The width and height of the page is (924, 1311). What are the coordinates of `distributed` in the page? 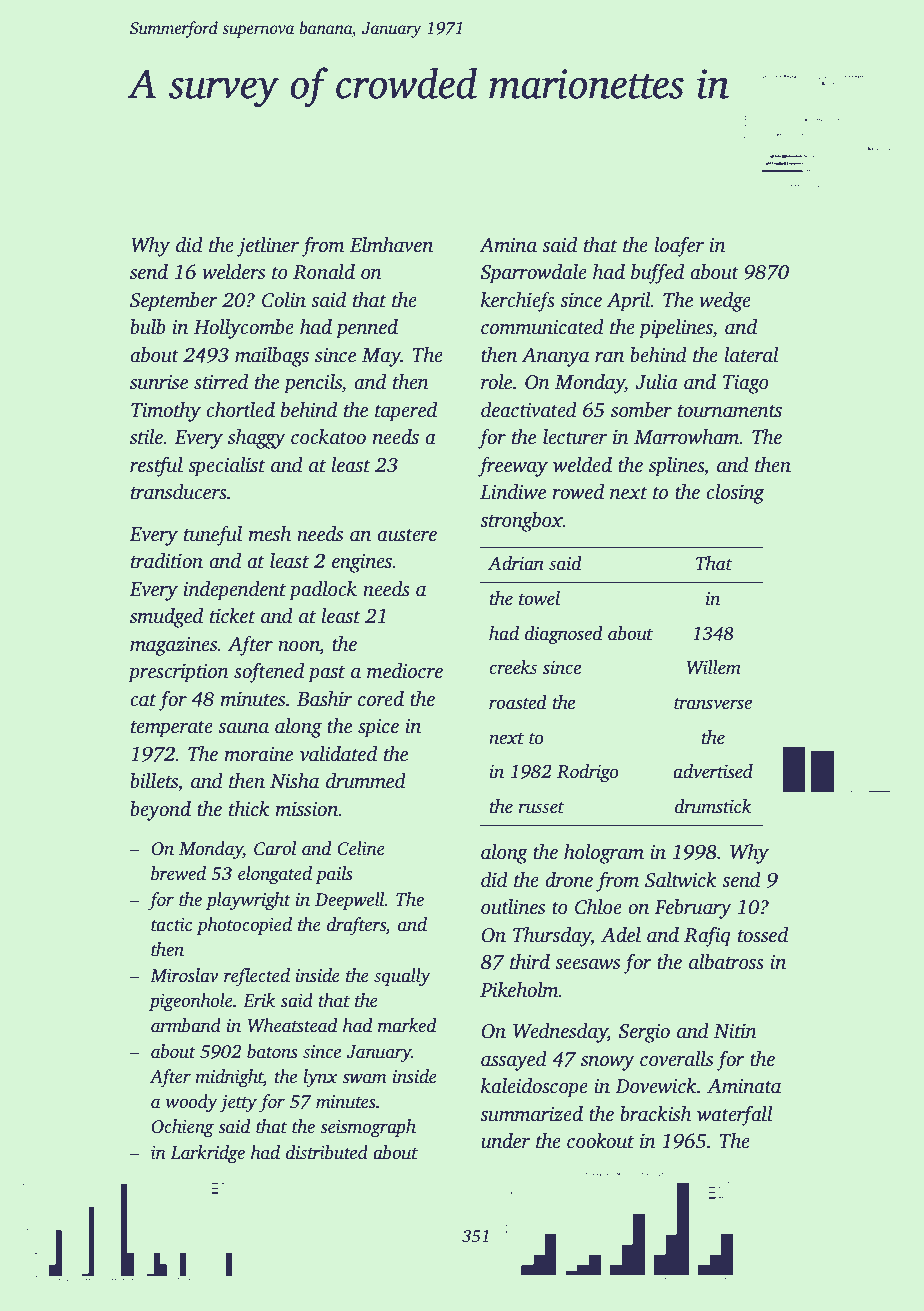 It's located at (327, 1152).
